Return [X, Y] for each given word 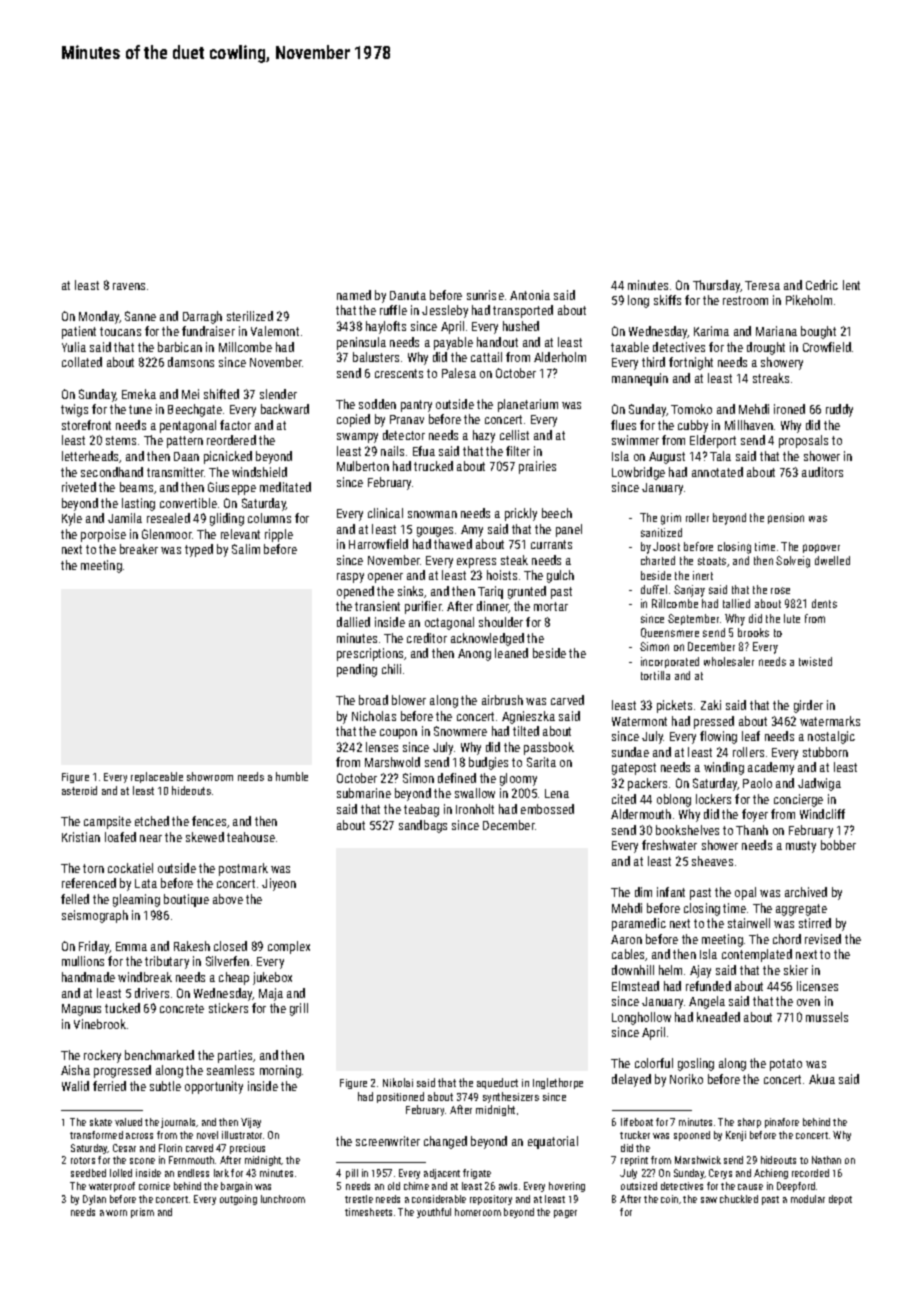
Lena [557, 793]
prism [142, 1213]
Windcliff [822, 814]
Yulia [74, 347]
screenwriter [388, 1141]
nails [392, 451]
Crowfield [827, 347]
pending [357, 670]
